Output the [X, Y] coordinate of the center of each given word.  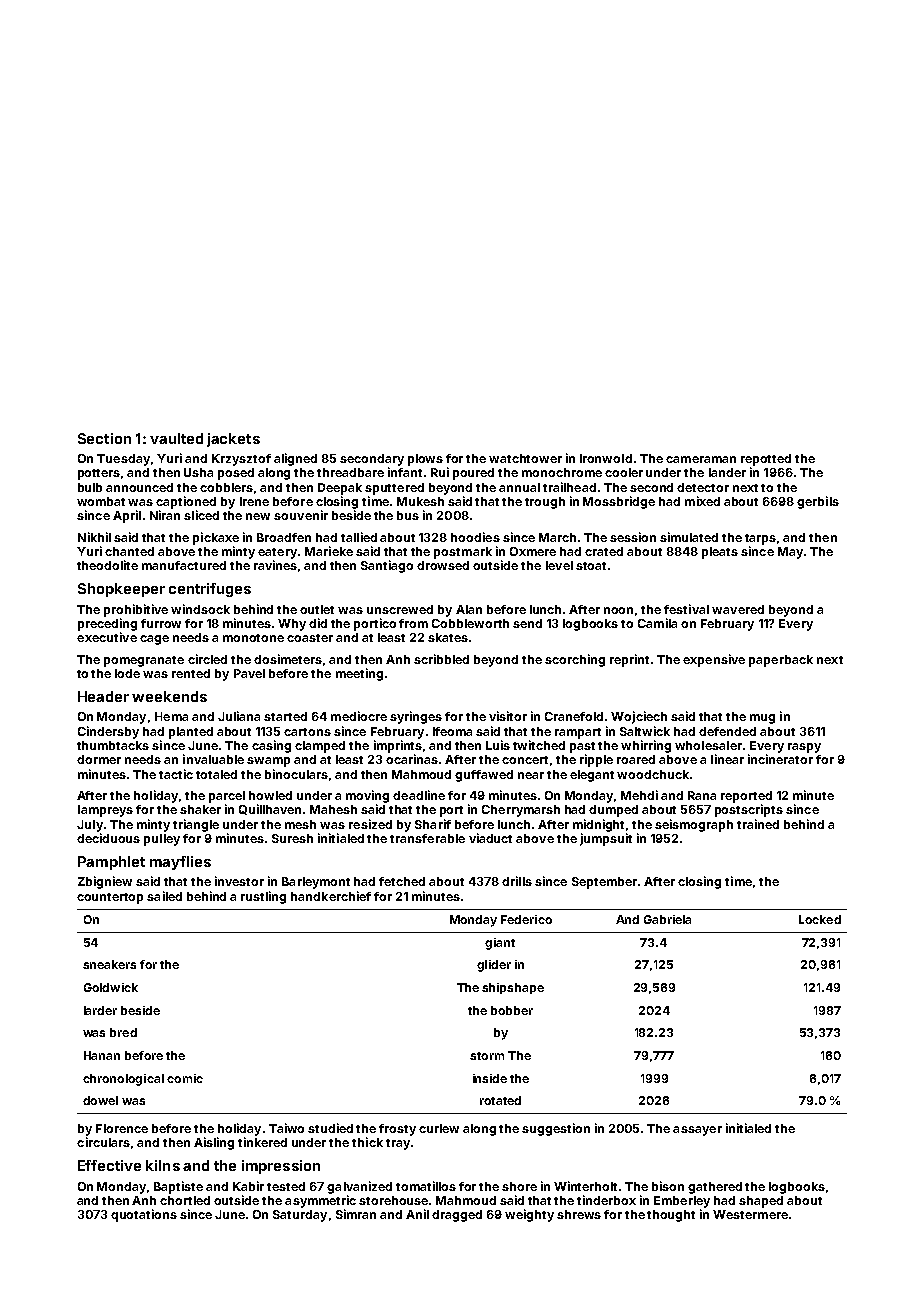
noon [618, 610]
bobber [512, 1010]
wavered [738, 609]
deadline [419, 795]
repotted [766, 460]
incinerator [780, 759]
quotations [144, 1215]
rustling [263, 897]
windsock [200, 609]
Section [104, 438]
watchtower [525, 458]
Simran [356, 1214]
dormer [99, 759]
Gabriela [667, 919]
